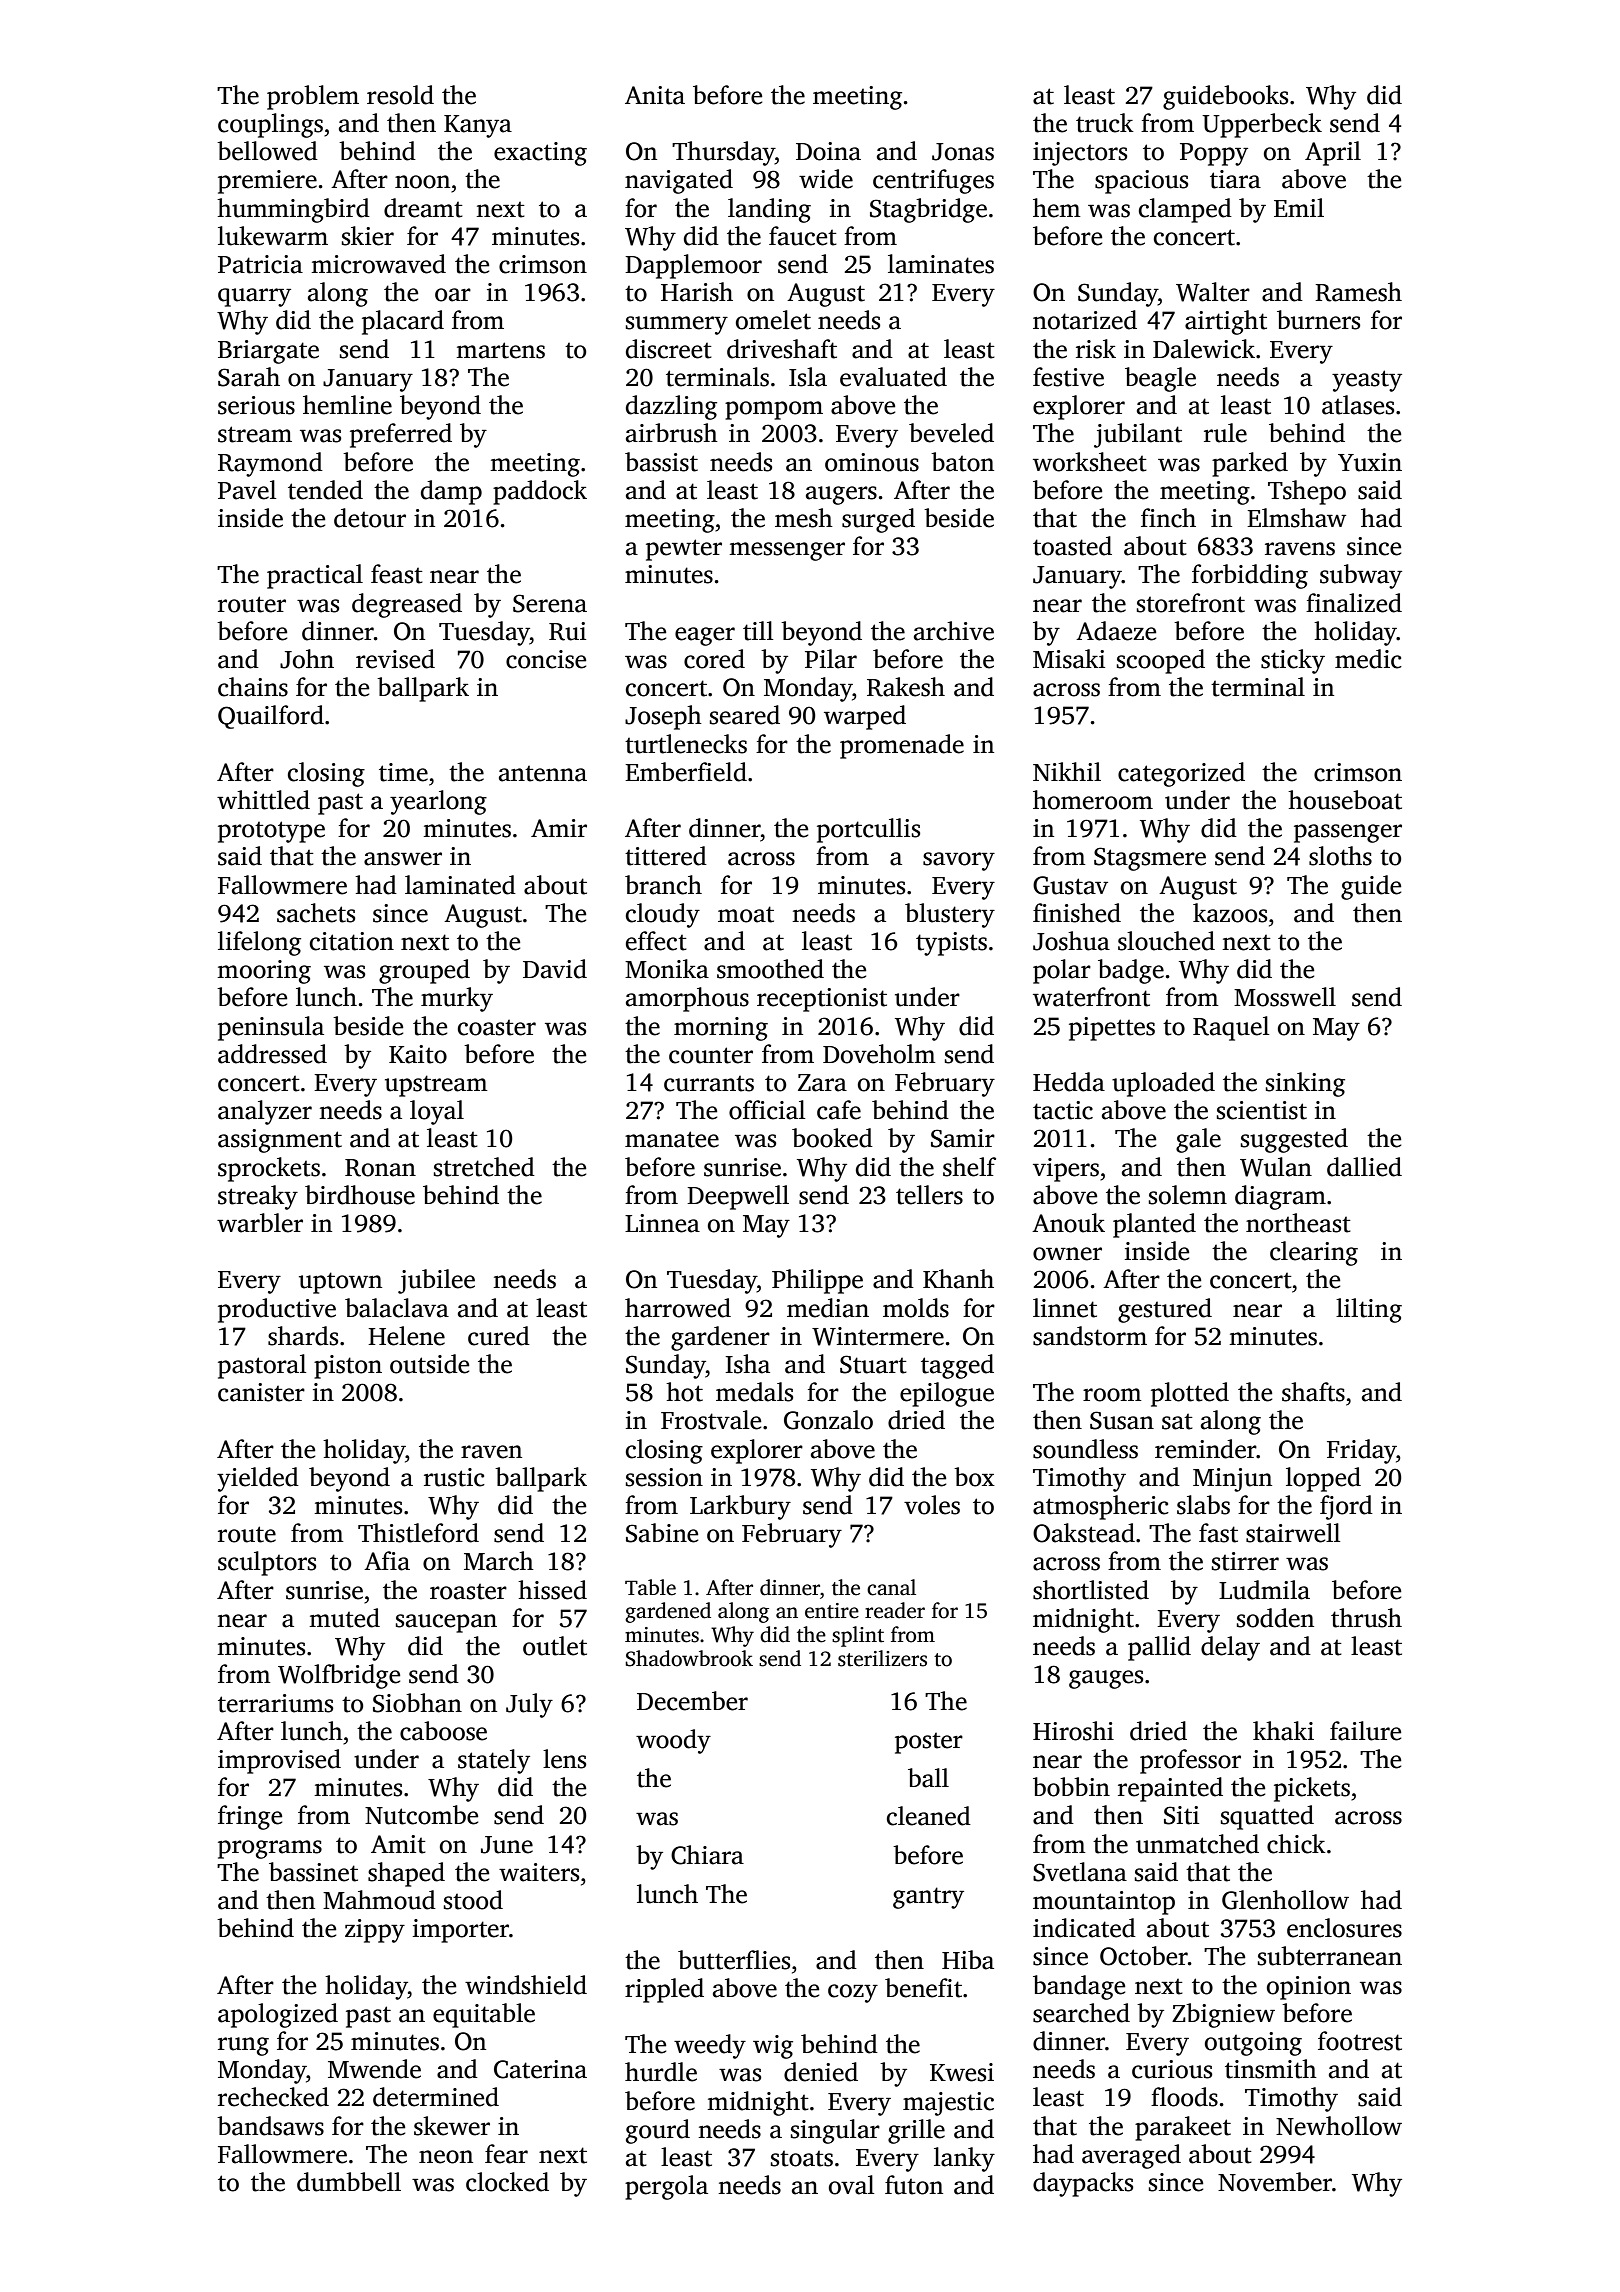 The height and width of the page is (2292, 1620). I want to click on eager, so click(705, 636).
